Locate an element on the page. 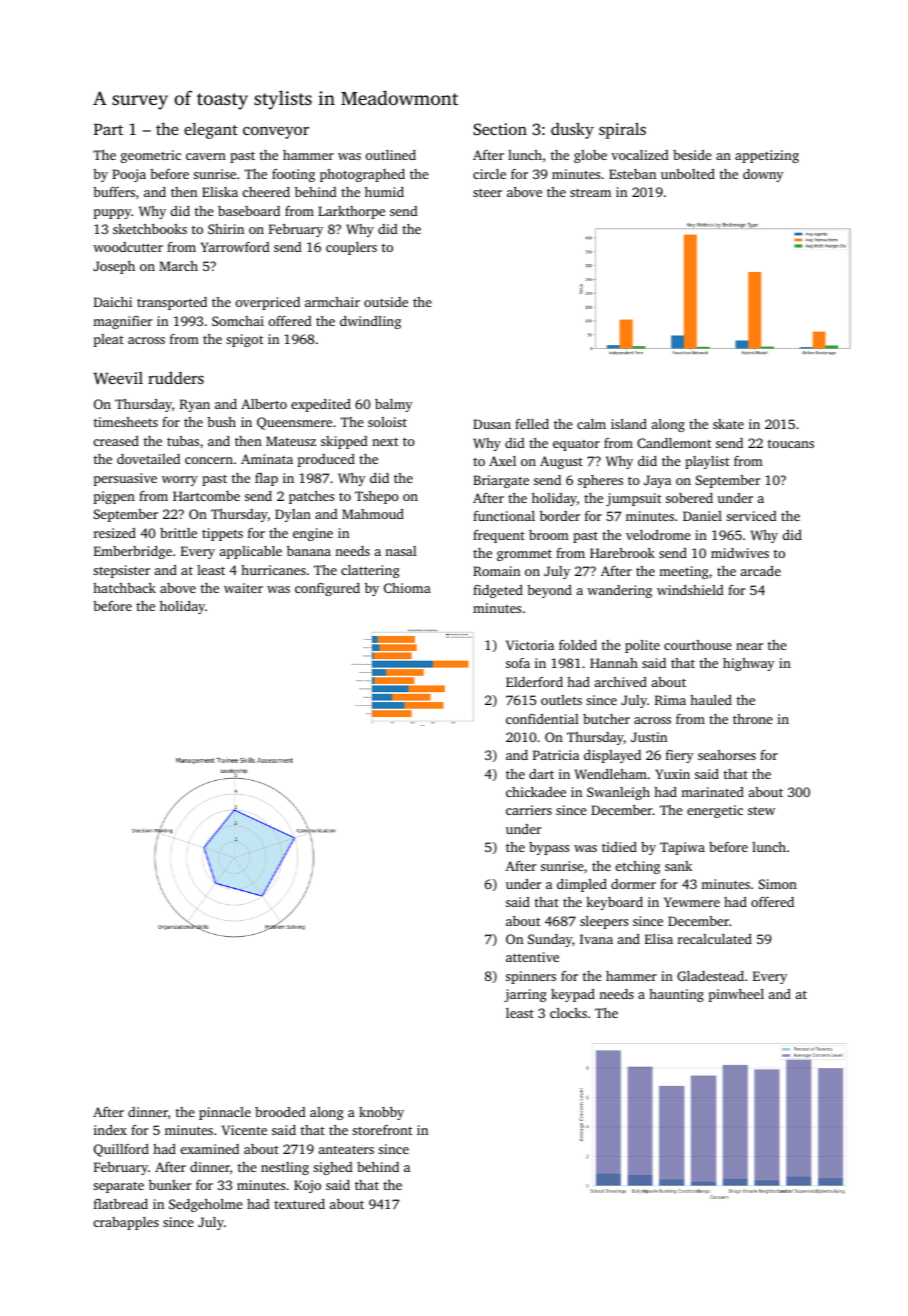 The image size is (908, 1316). carriers is located at coordinates (529, 810).
